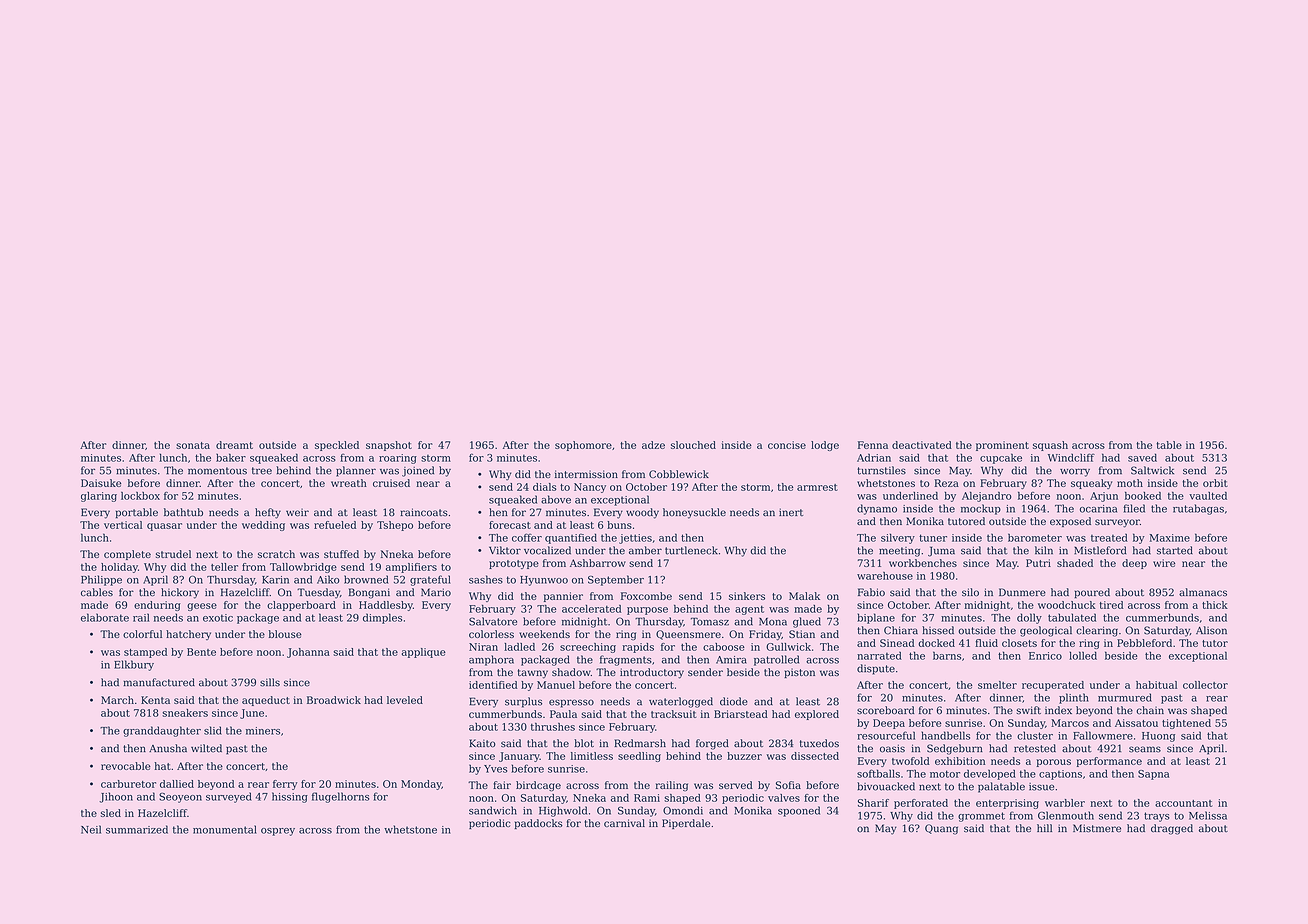 This screenshot has height=924, width=1308. Describe the element at coordinates (736, 785) in the screenshot. I see `served` at that location.
